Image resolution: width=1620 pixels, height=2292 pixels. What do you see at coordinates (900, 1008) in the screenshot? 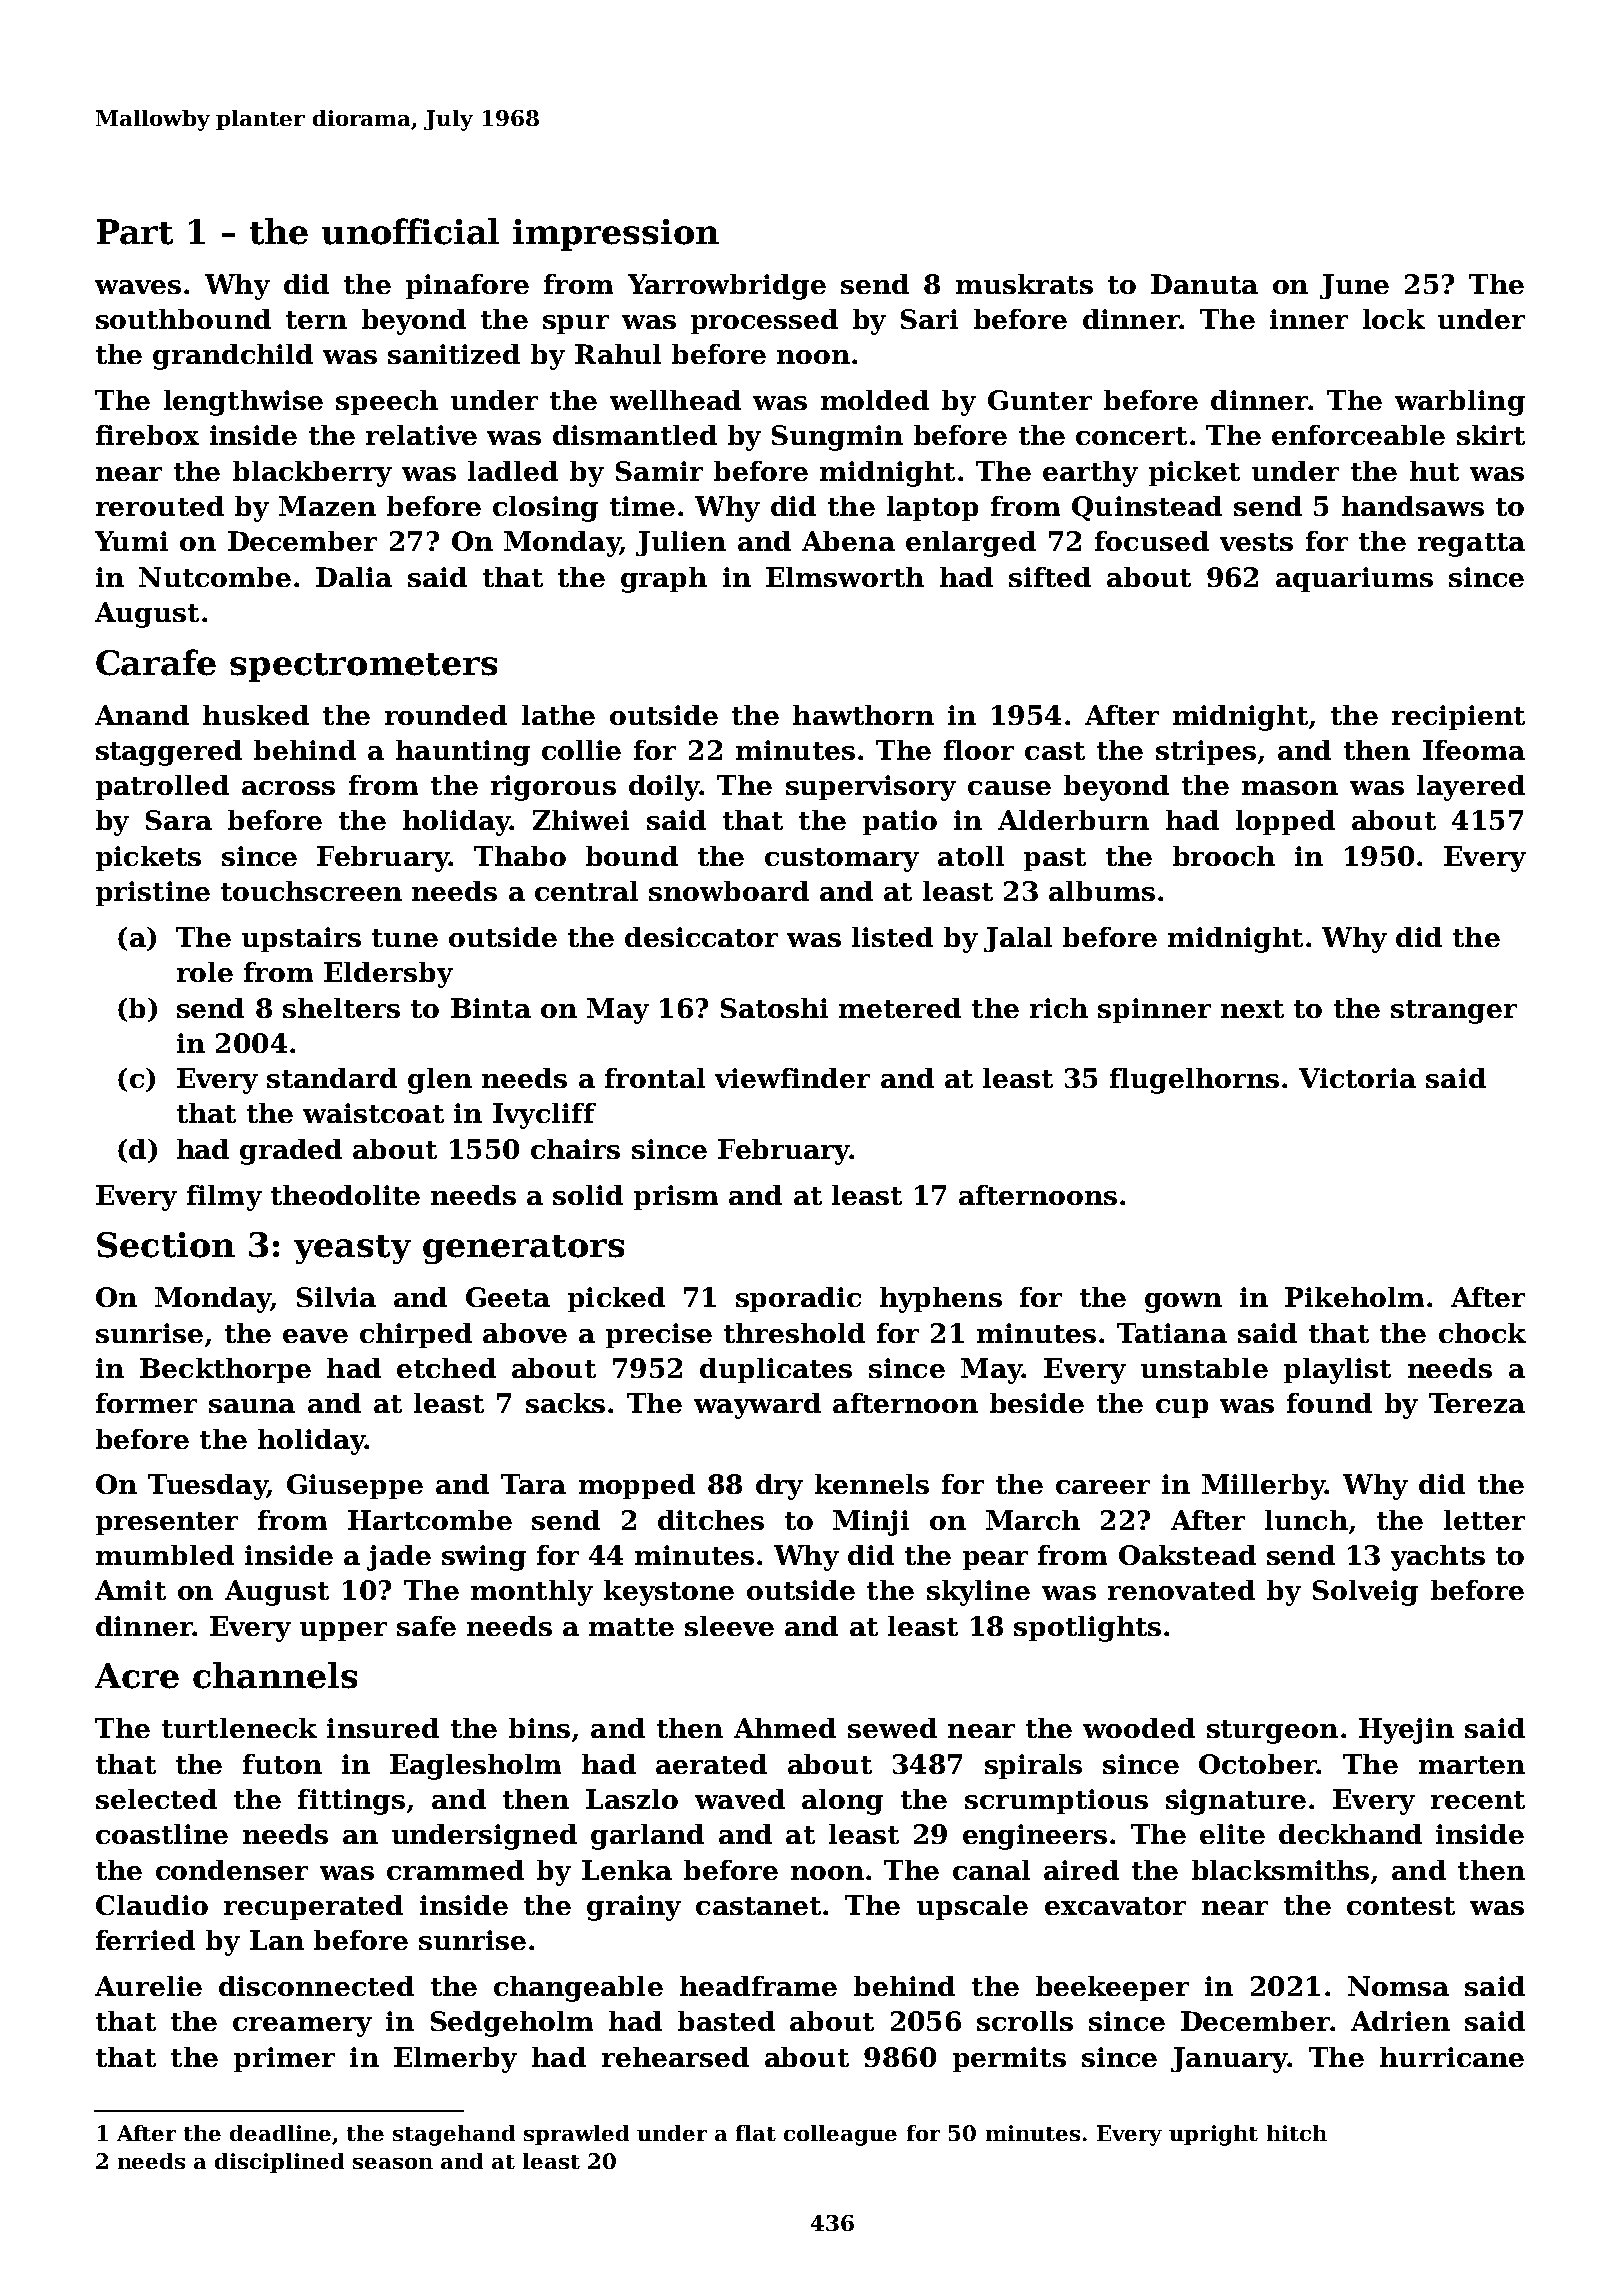
I see `metered` at bounding box center [900, 1008].
